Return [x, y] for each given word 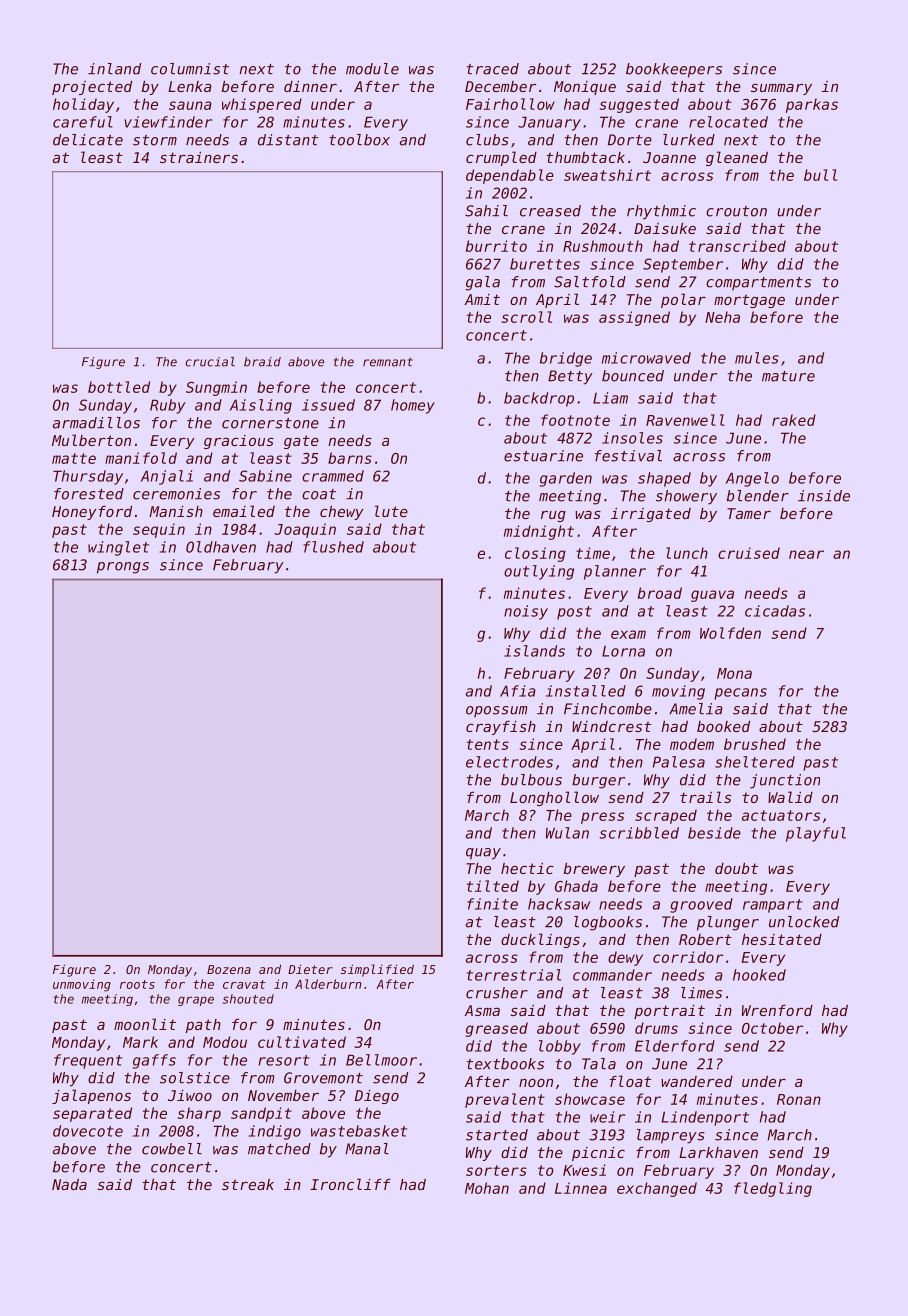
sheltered [755, 762]
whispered [262, 105]
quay [483, 854]
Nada [69, 1184]
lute [391, 511]
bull [820, 175]
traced [493, 69]
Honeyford [92, 513]
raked [794, 420]
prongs [123, 568]
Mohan [487, 1188]
